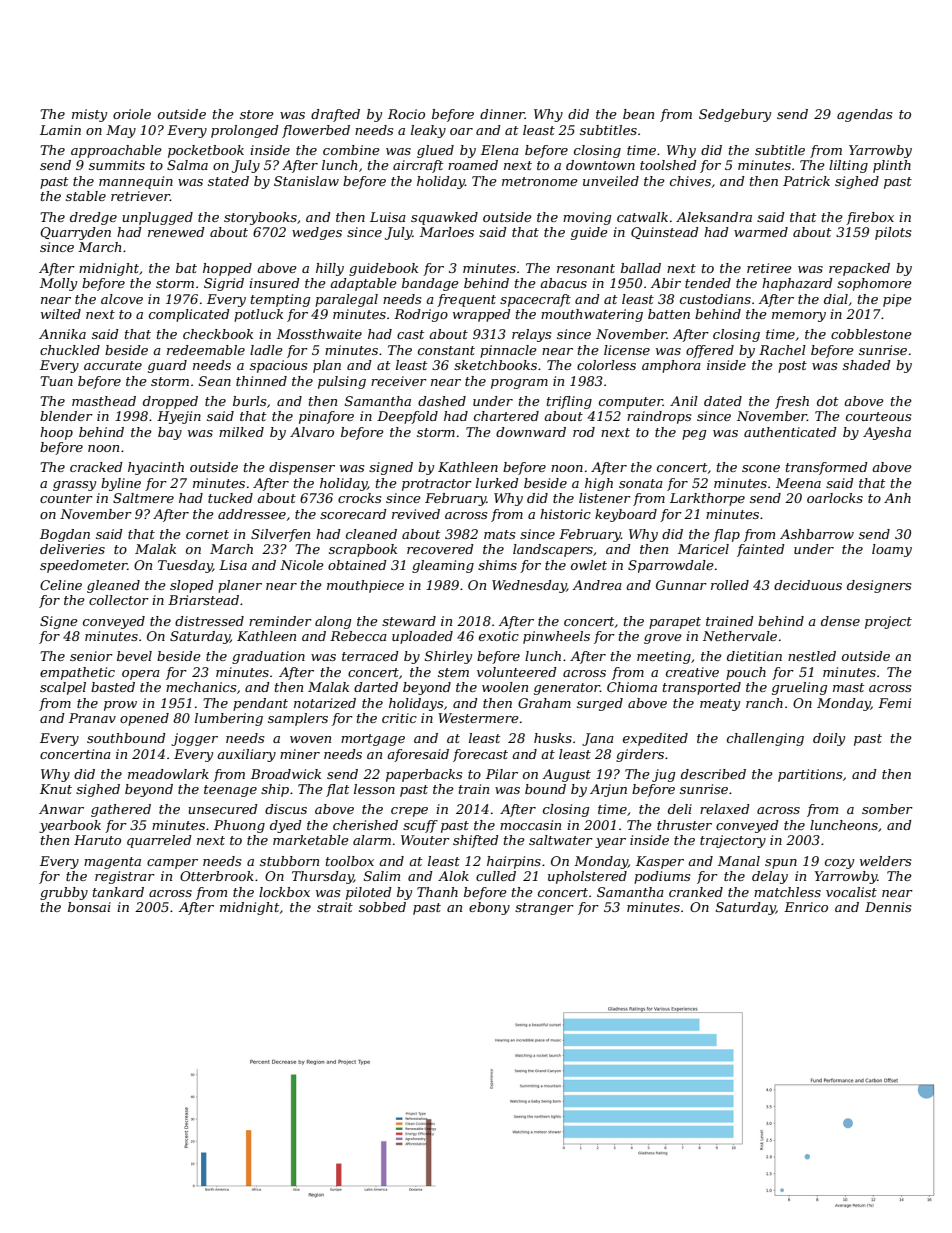 This image has height=1233, width=952. What do you see at coordinates (806, 907) in the image?
I see `Enrico` at bounding box center [806, 907].
